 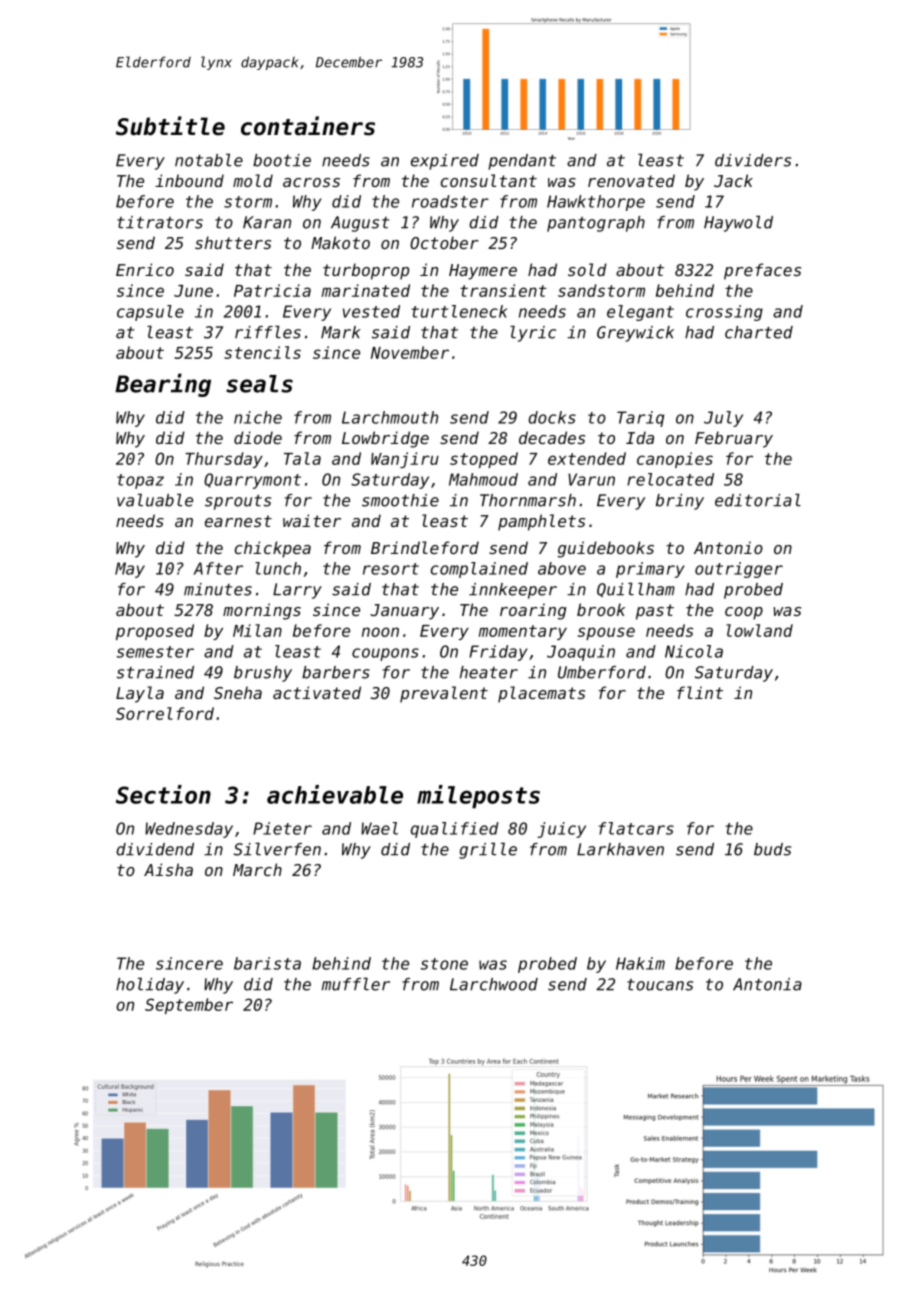 I want to click on heater, so click(x=489, y=672).
